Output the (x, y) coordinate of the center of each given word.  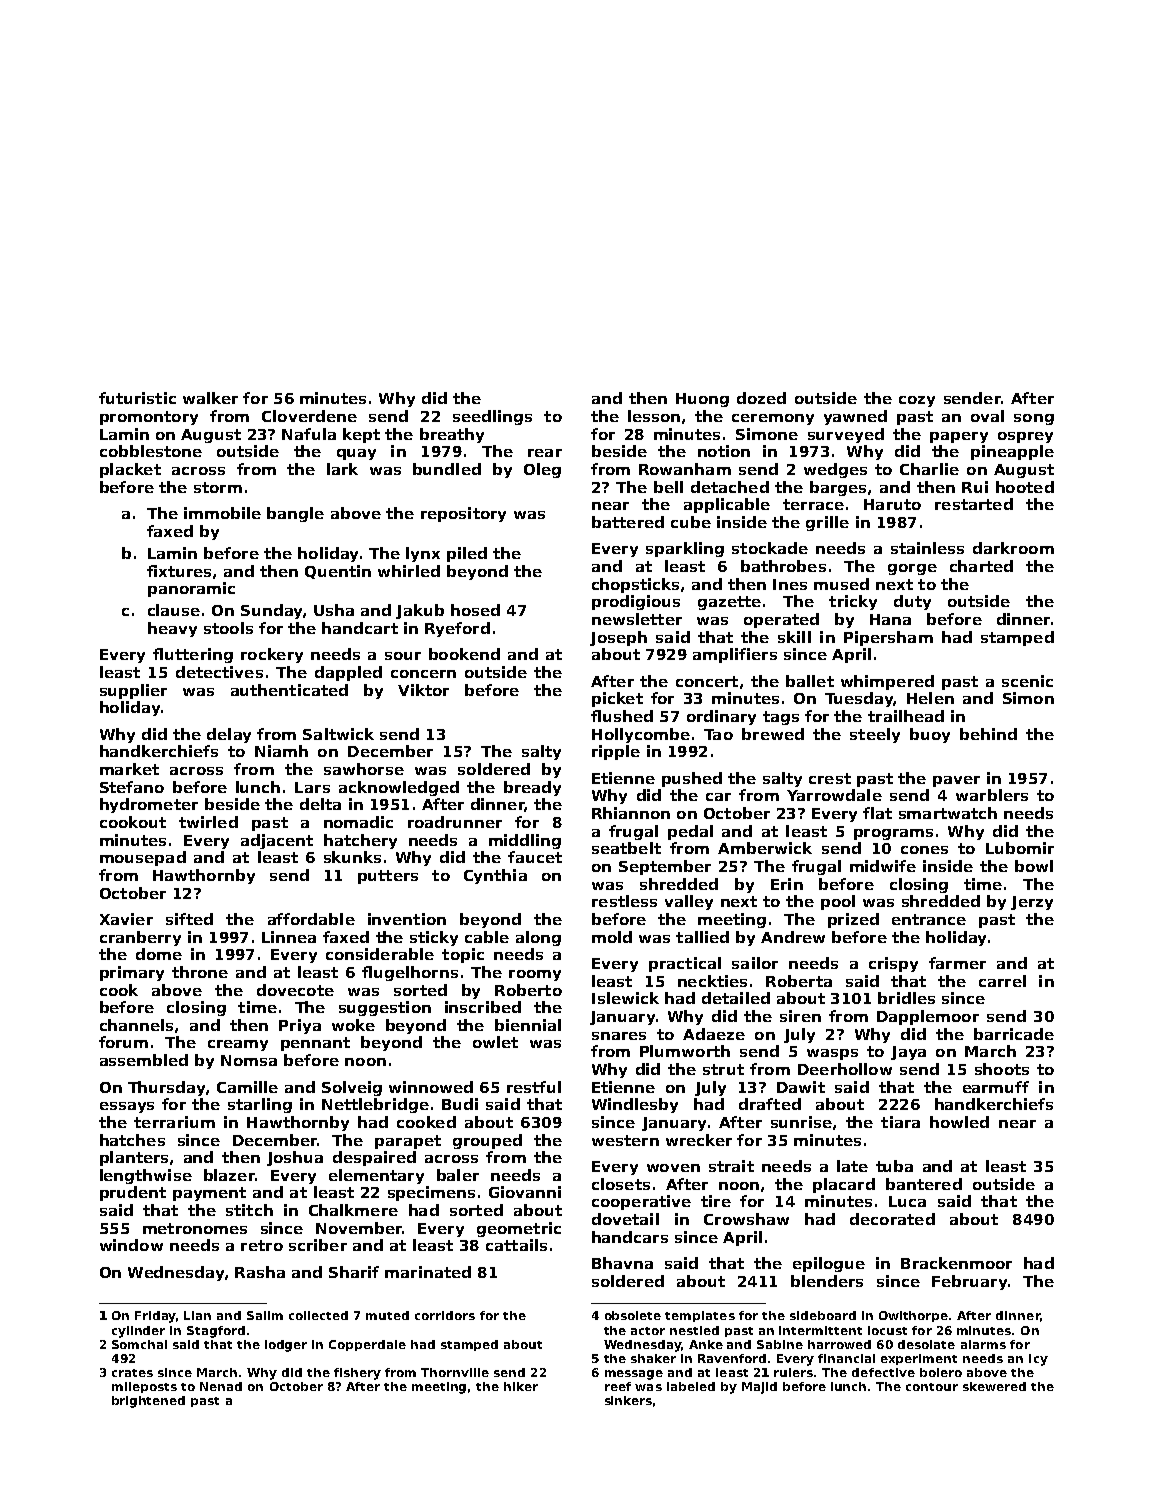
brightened (148, 1402)
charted (981, 566)
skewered (994, 1386)
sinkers (628, 1400)
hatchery (360, 841)
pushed (692, 779)
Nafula (309, 434)
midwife (883, 866)
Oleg (542, 470)
